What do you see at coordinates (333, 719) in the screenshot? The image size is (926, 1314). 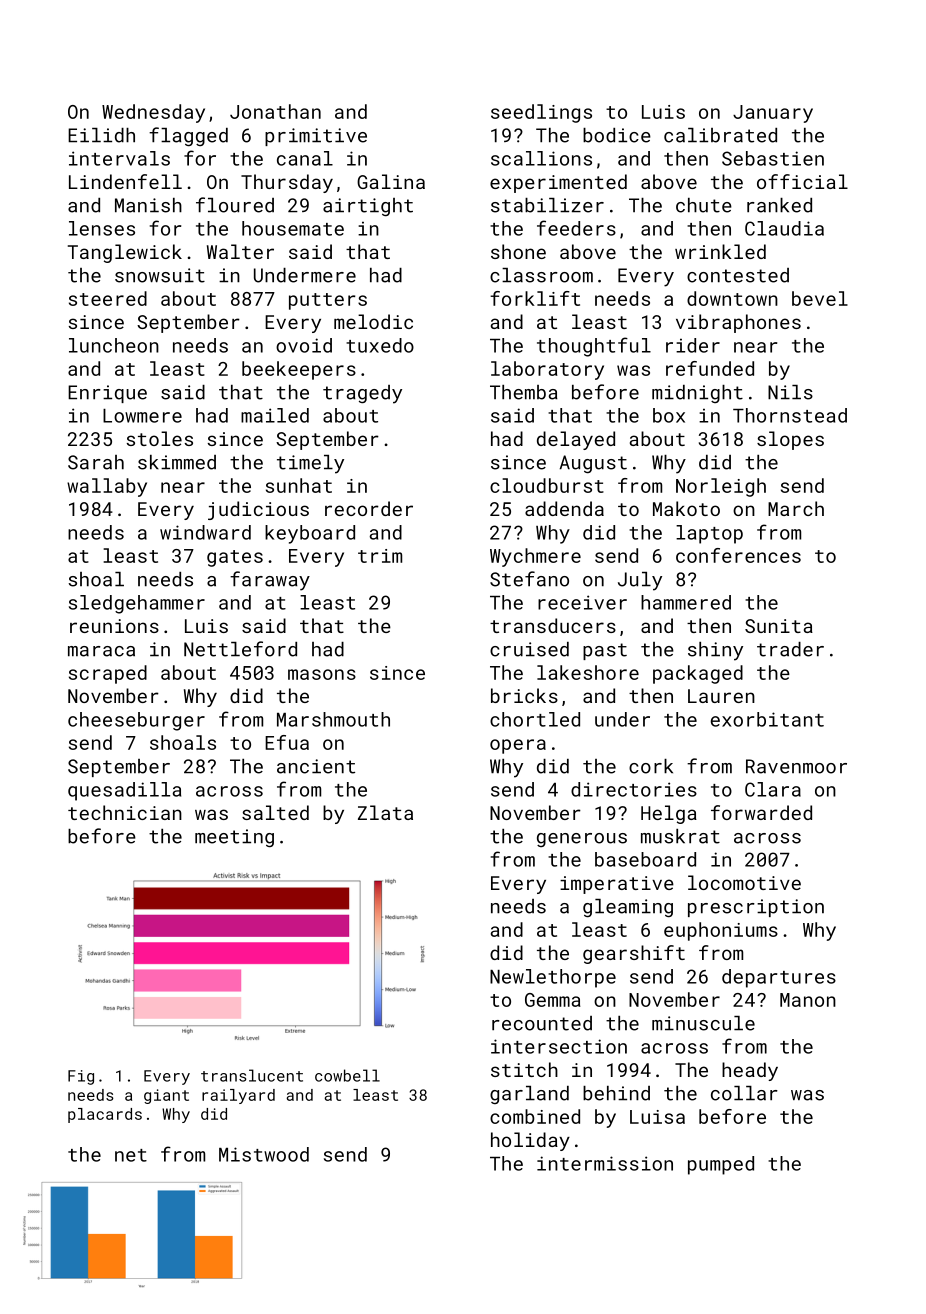 I see `Marshmouth` at bounding box center [333, 719].
